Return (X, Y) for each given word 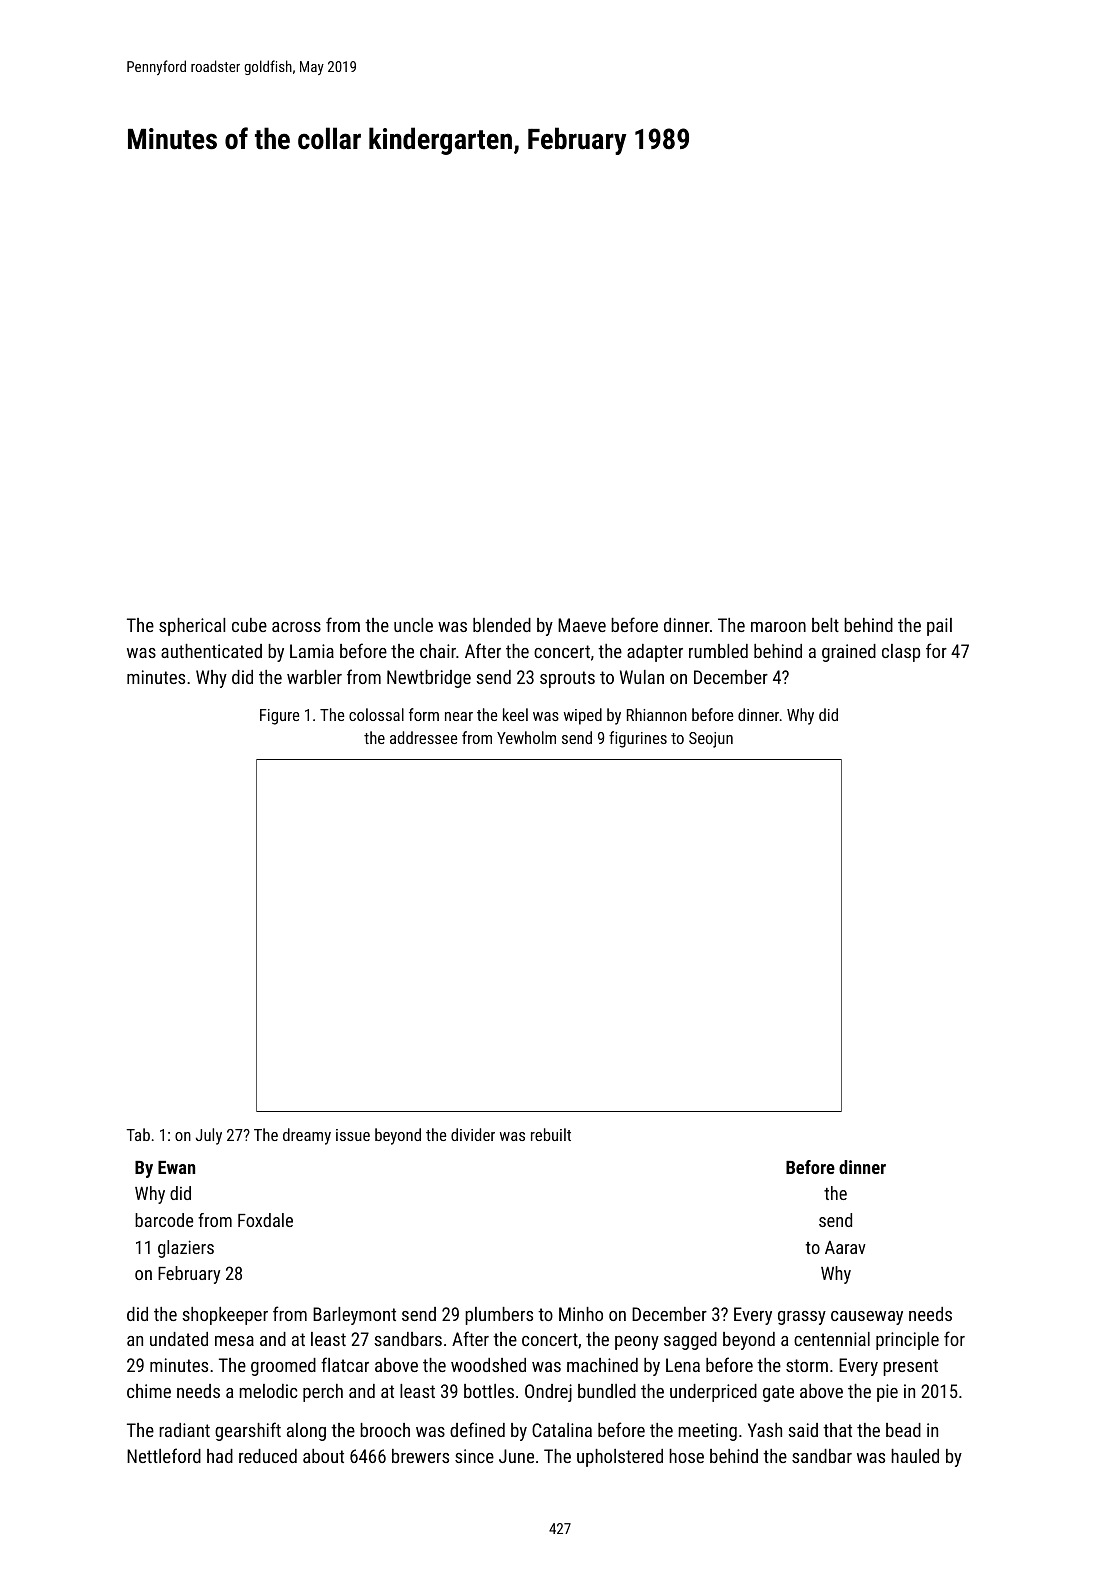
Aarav (845, 1247)
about (323, 1456)
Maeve (582, 625)
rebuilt (551, 1134)
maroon (778, 627)
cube (249, 625)
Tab (138, 1134)
